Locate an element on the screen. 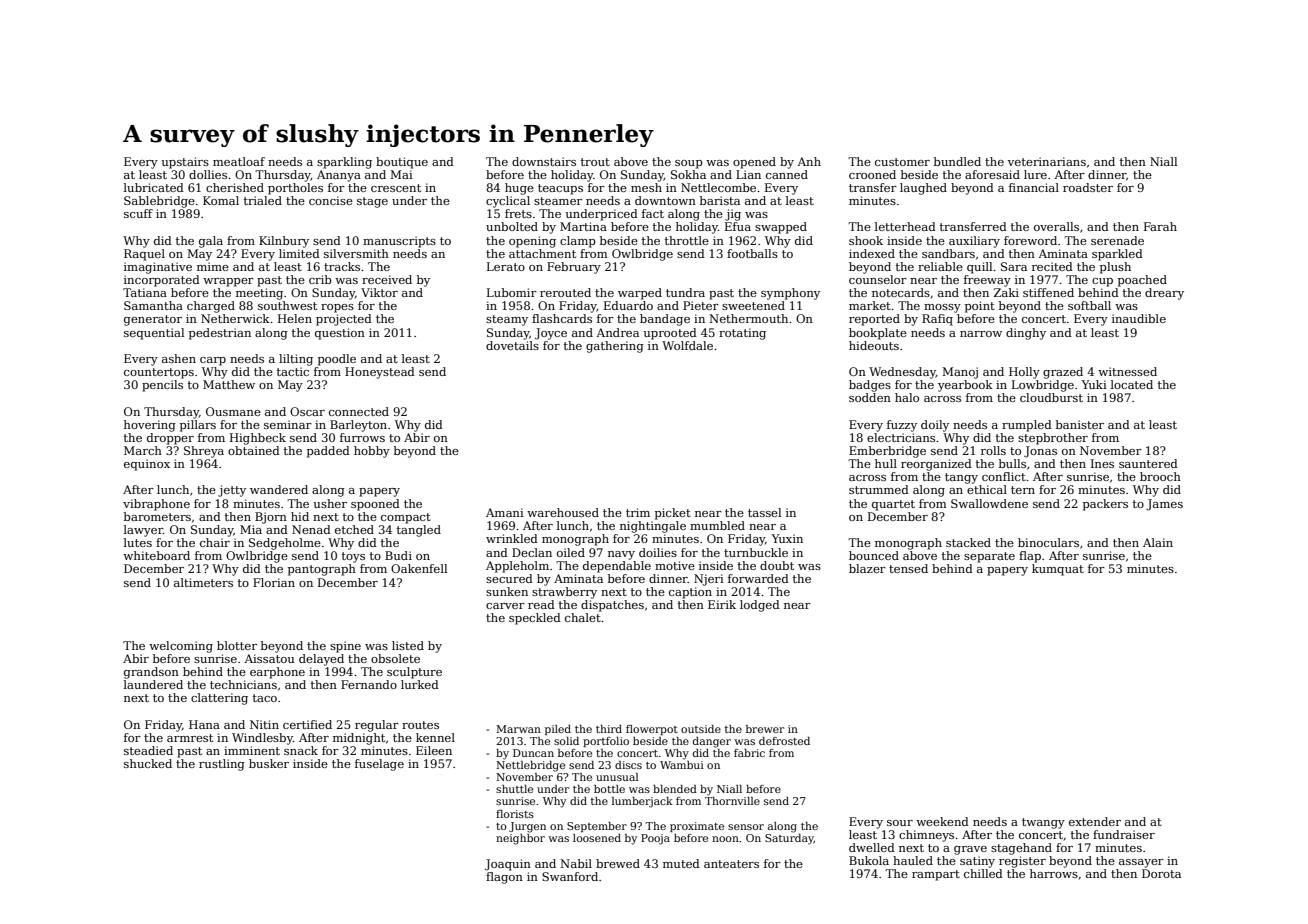 The height and width of the screenshot is (924, 1308). customer is located at coordinates (902, 162).
